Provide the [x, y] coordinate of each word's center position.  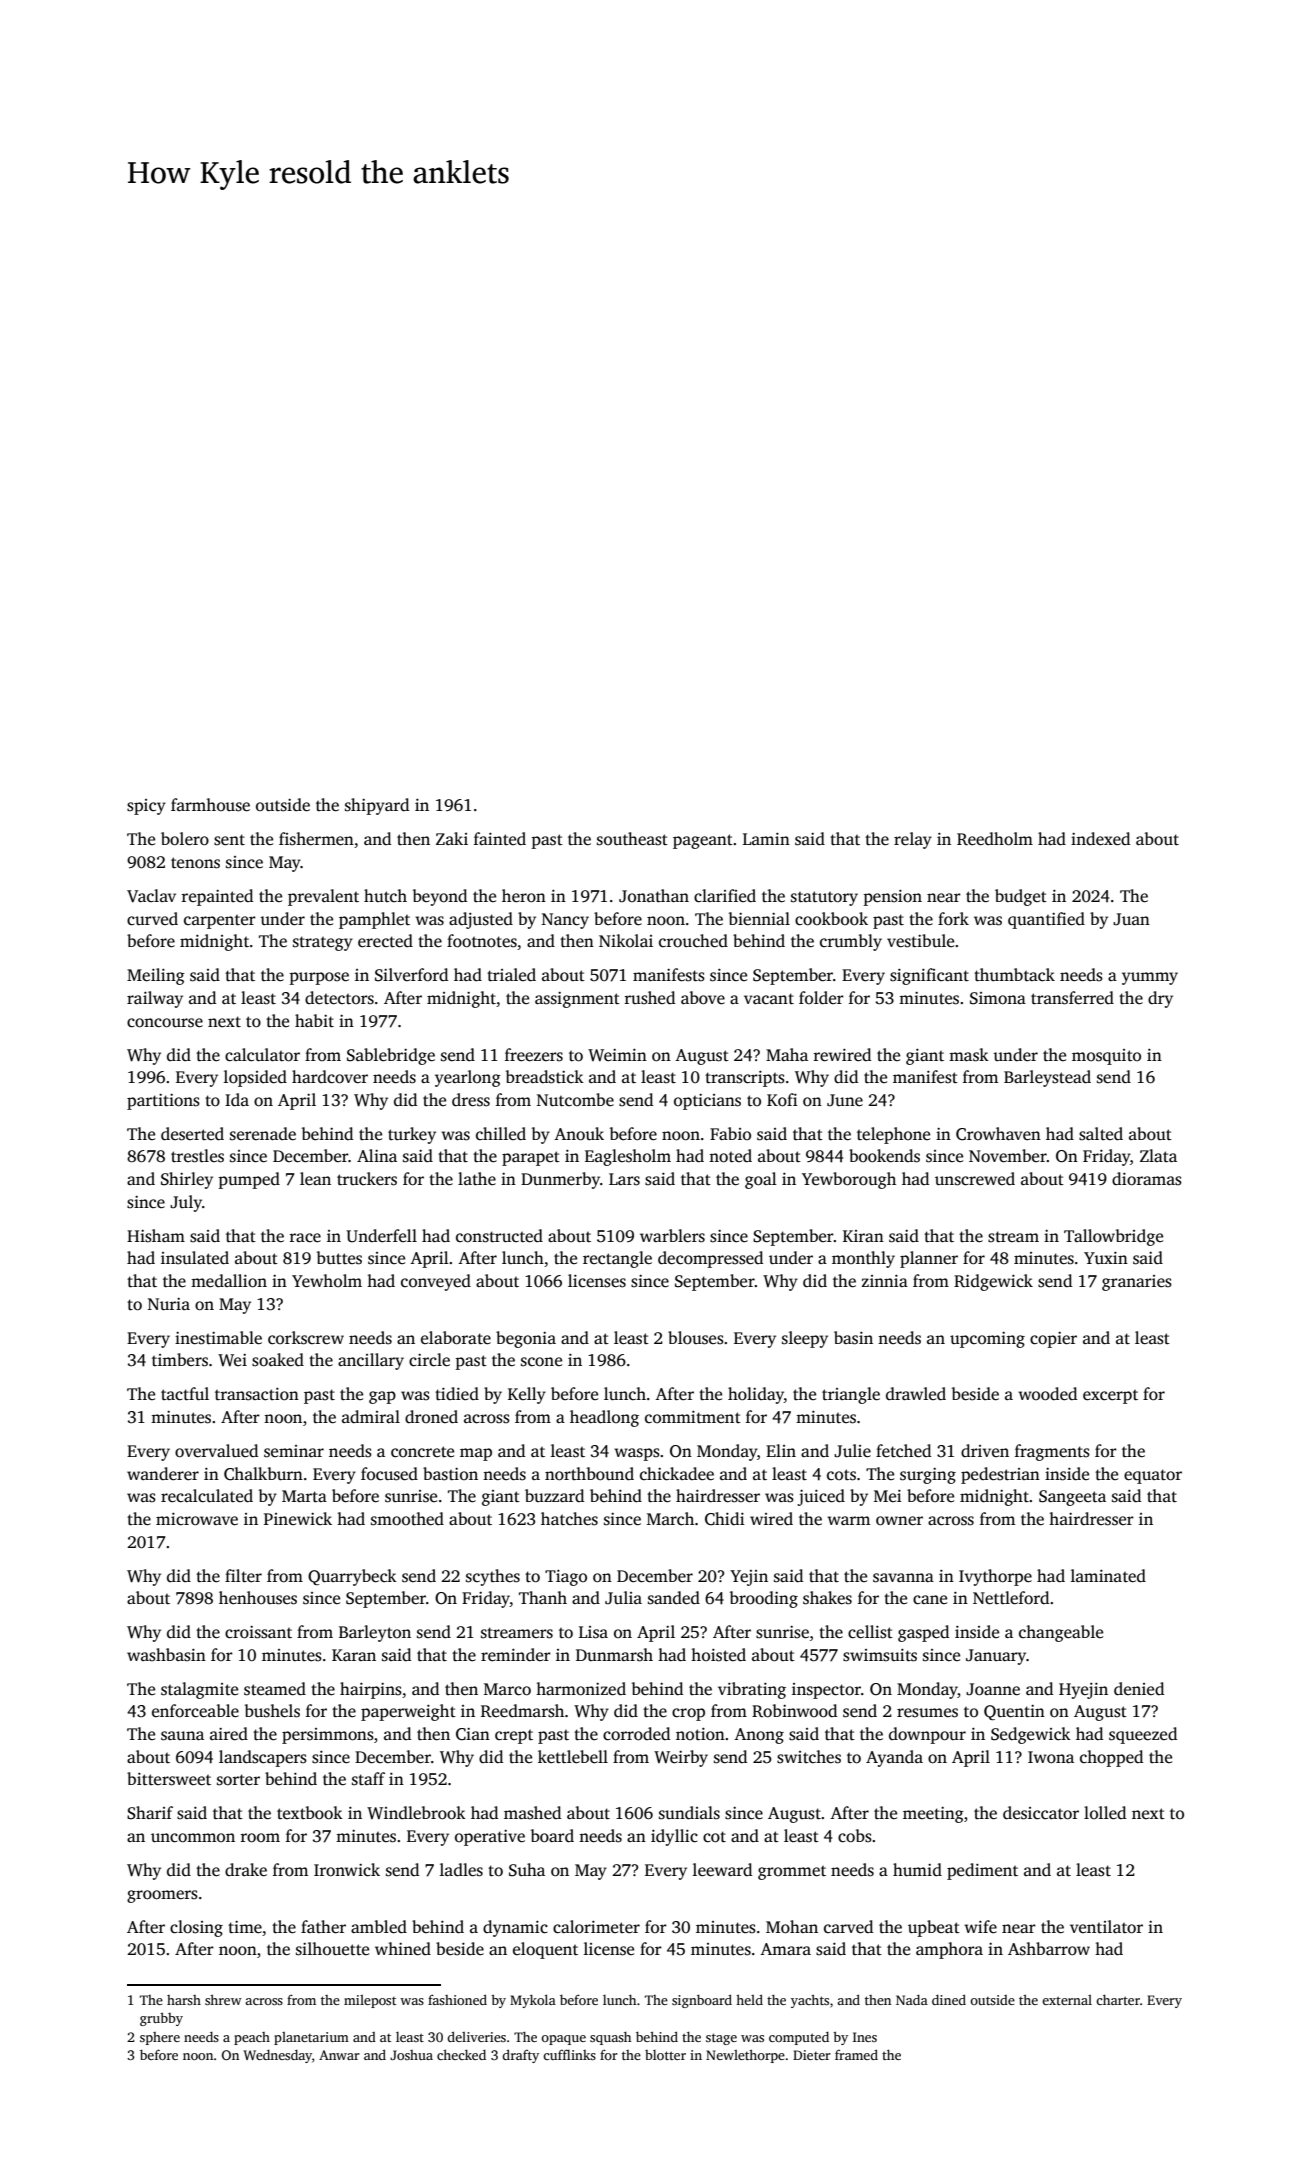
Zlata [1158, 1155]
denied [1139, 1689]
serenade [263, 1134]
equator [1153, 1476]
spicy [146, 807]
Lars [624, 1179]
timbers [180, 1360]
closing [196, 1928]
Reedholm [995, 839]
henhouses [258, 1598]
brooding [764, 1599]
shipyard [377, 806]
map [476, 1454]
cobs [855, 1836]
